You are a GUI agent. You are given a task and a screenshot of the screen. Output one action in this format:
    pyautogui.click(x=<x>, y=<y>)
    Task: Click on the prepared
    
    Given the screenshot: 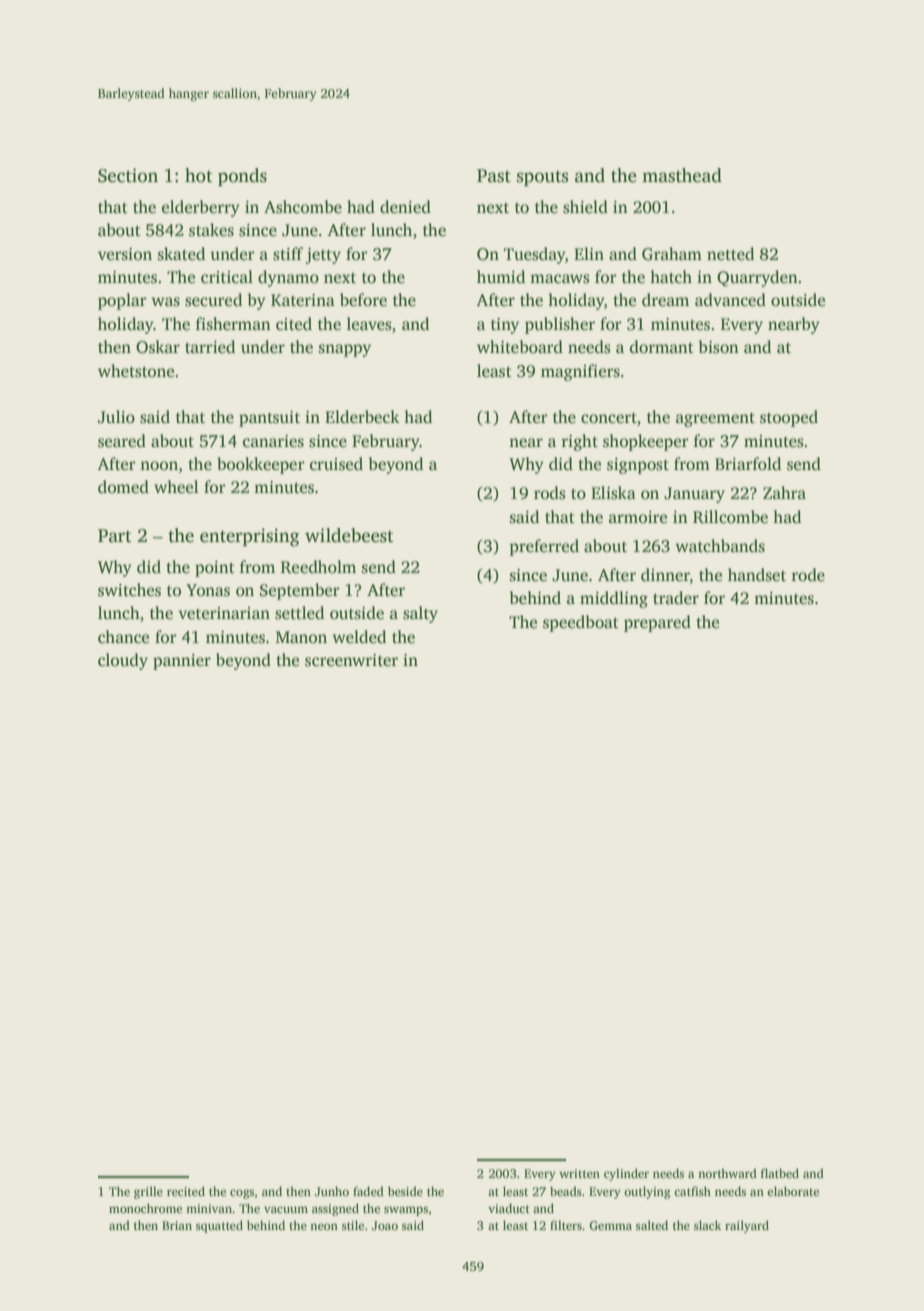 What is the action you would take?
    pyautogui.click(x=657, y=623)
